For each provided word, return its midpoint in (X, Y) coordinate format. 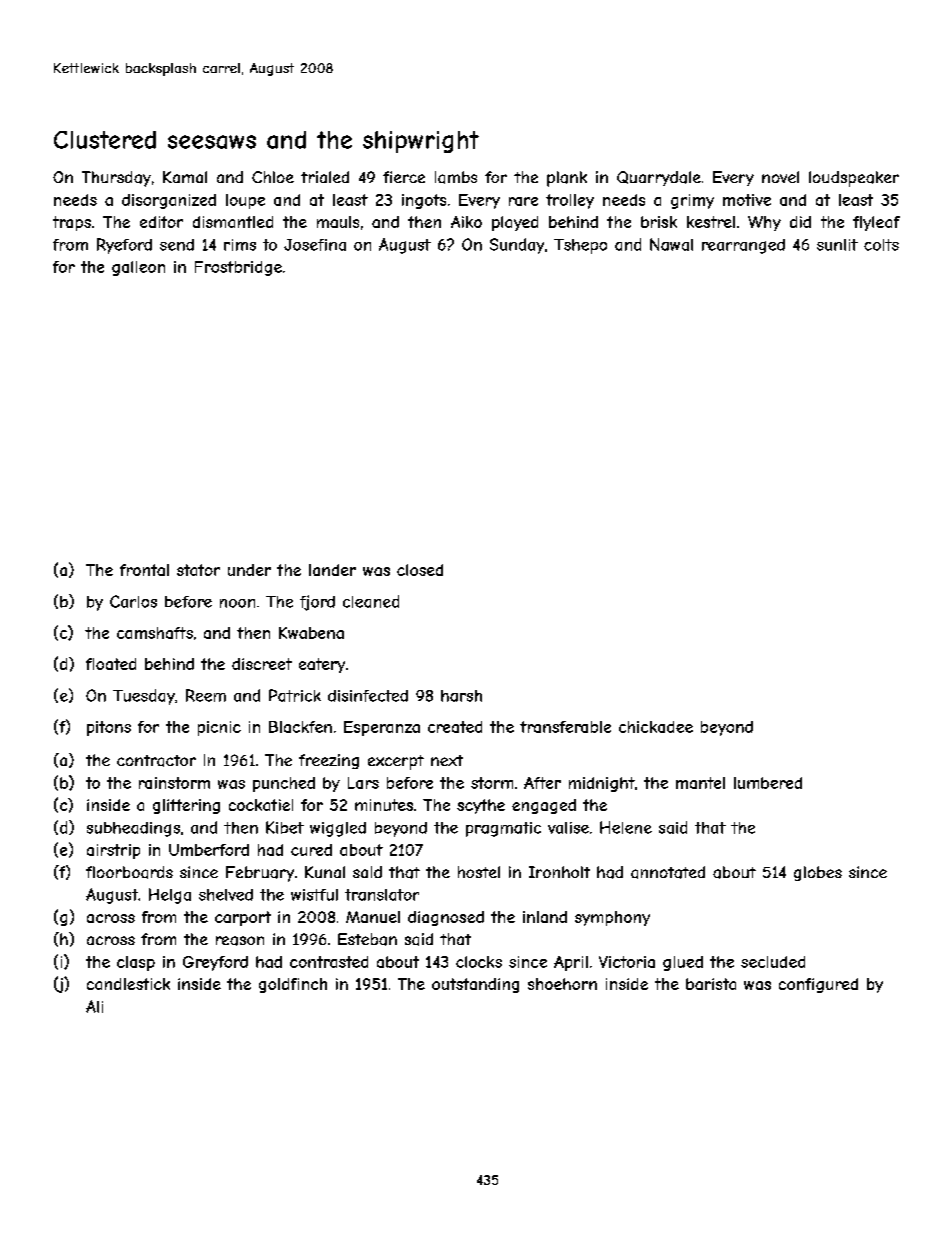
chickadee (656, 727)
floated (111, 664)
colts (881, 245)
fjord (317, 603)
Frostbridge (238, 268)
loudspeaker (854, 179)
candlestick (128, 984)
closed (420, 570)
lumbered (768, 783)
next (447, 760)
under (249, 570)
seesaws (212, 142)
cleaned (371, 601)
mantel (700, 783)
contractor (156, 761)
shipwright (421, 142)
